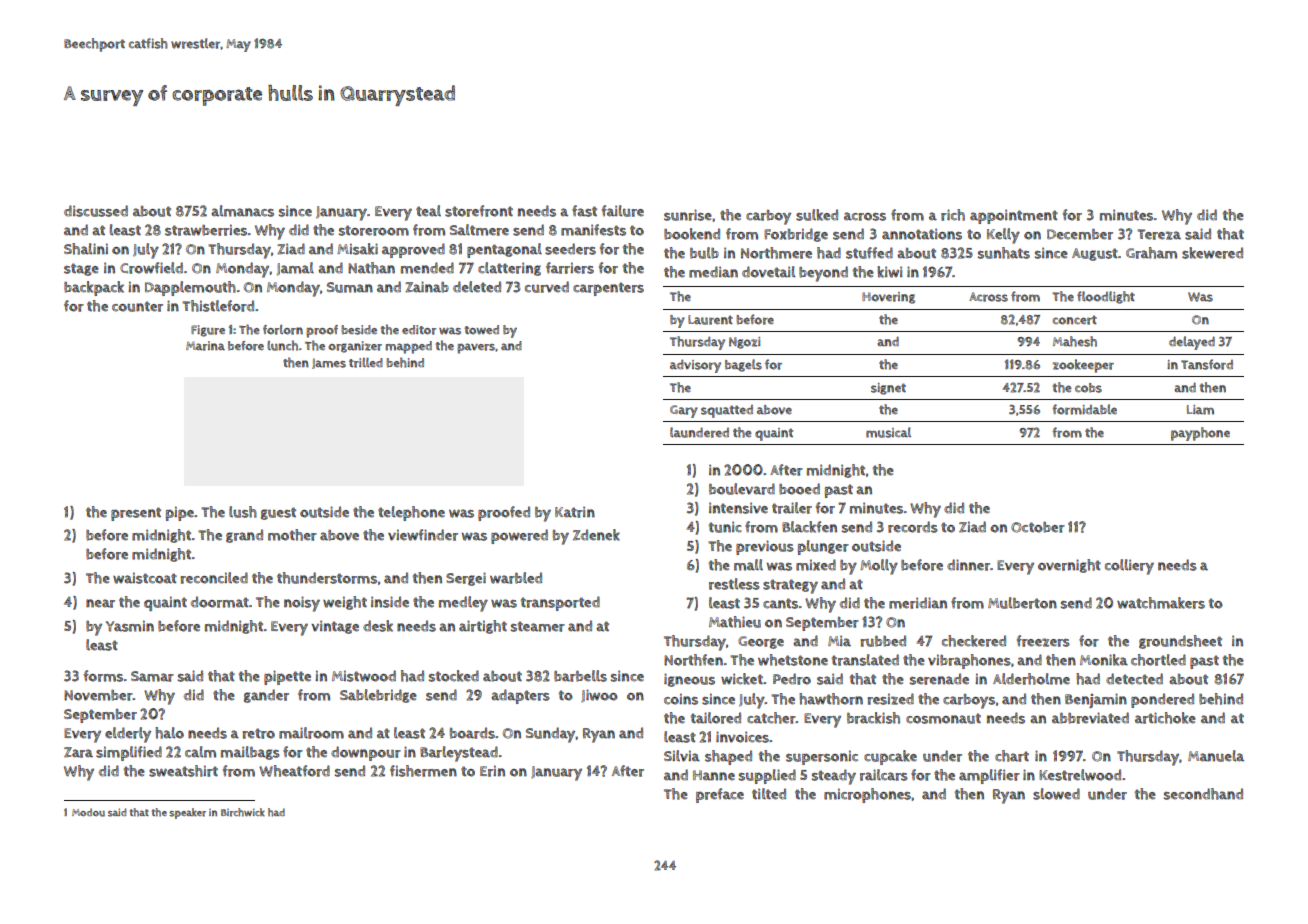 This page has height=924, width=1308. What do you see at coordinates (692, 234) in the page?
I see `bookend` at bounding box center [692, 234].
